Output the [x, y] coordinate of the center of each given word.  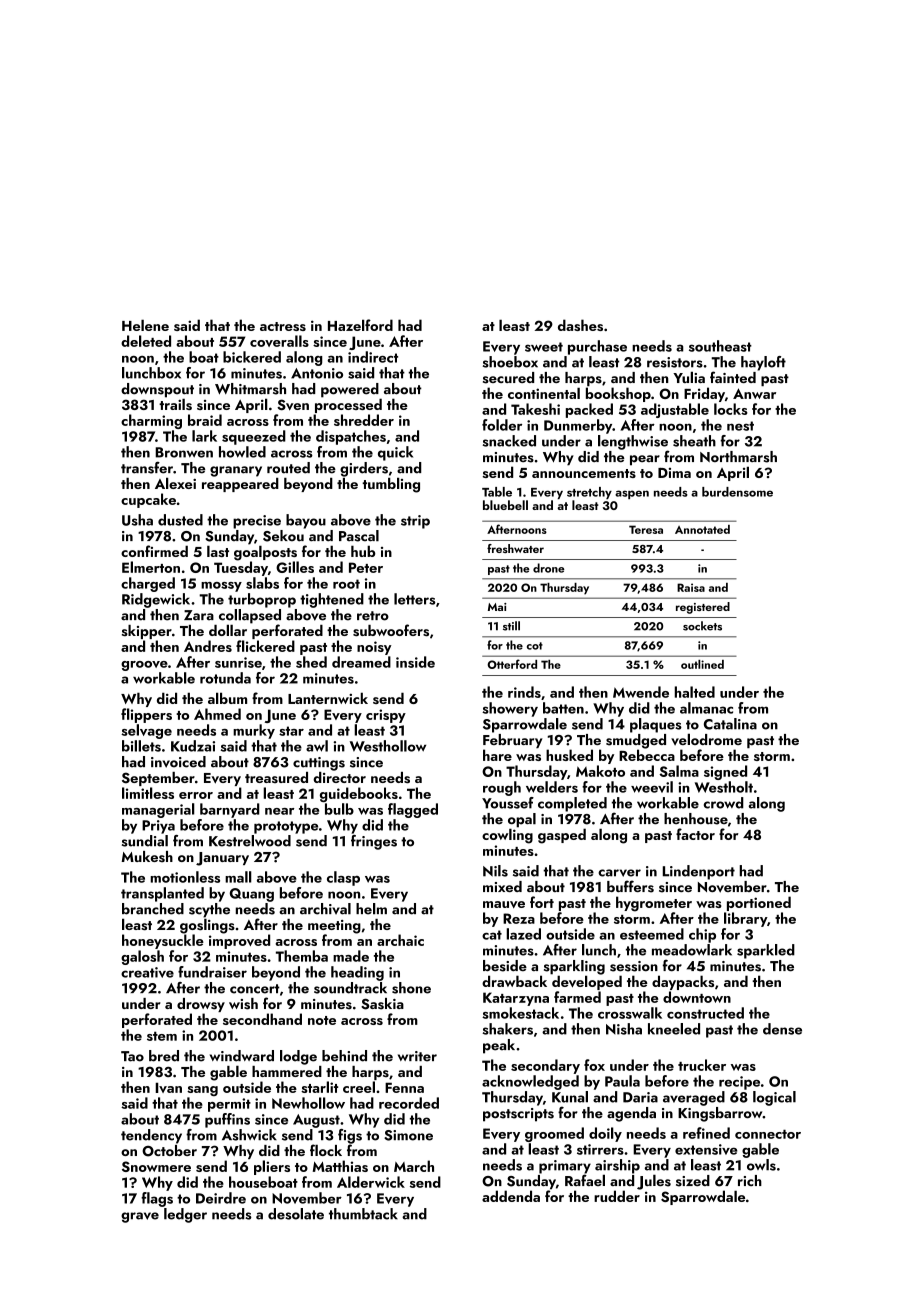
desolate [296, 1214]
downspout [157, 390]
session [634, 966]
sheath [694, 441]
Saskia [382, 1004]
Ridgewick [156, 600]
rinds [524, 692]
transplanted [162, 894]
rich [750, 1180]
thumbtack [363, 1214]
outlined [702, 664]
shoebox [510, 362]
